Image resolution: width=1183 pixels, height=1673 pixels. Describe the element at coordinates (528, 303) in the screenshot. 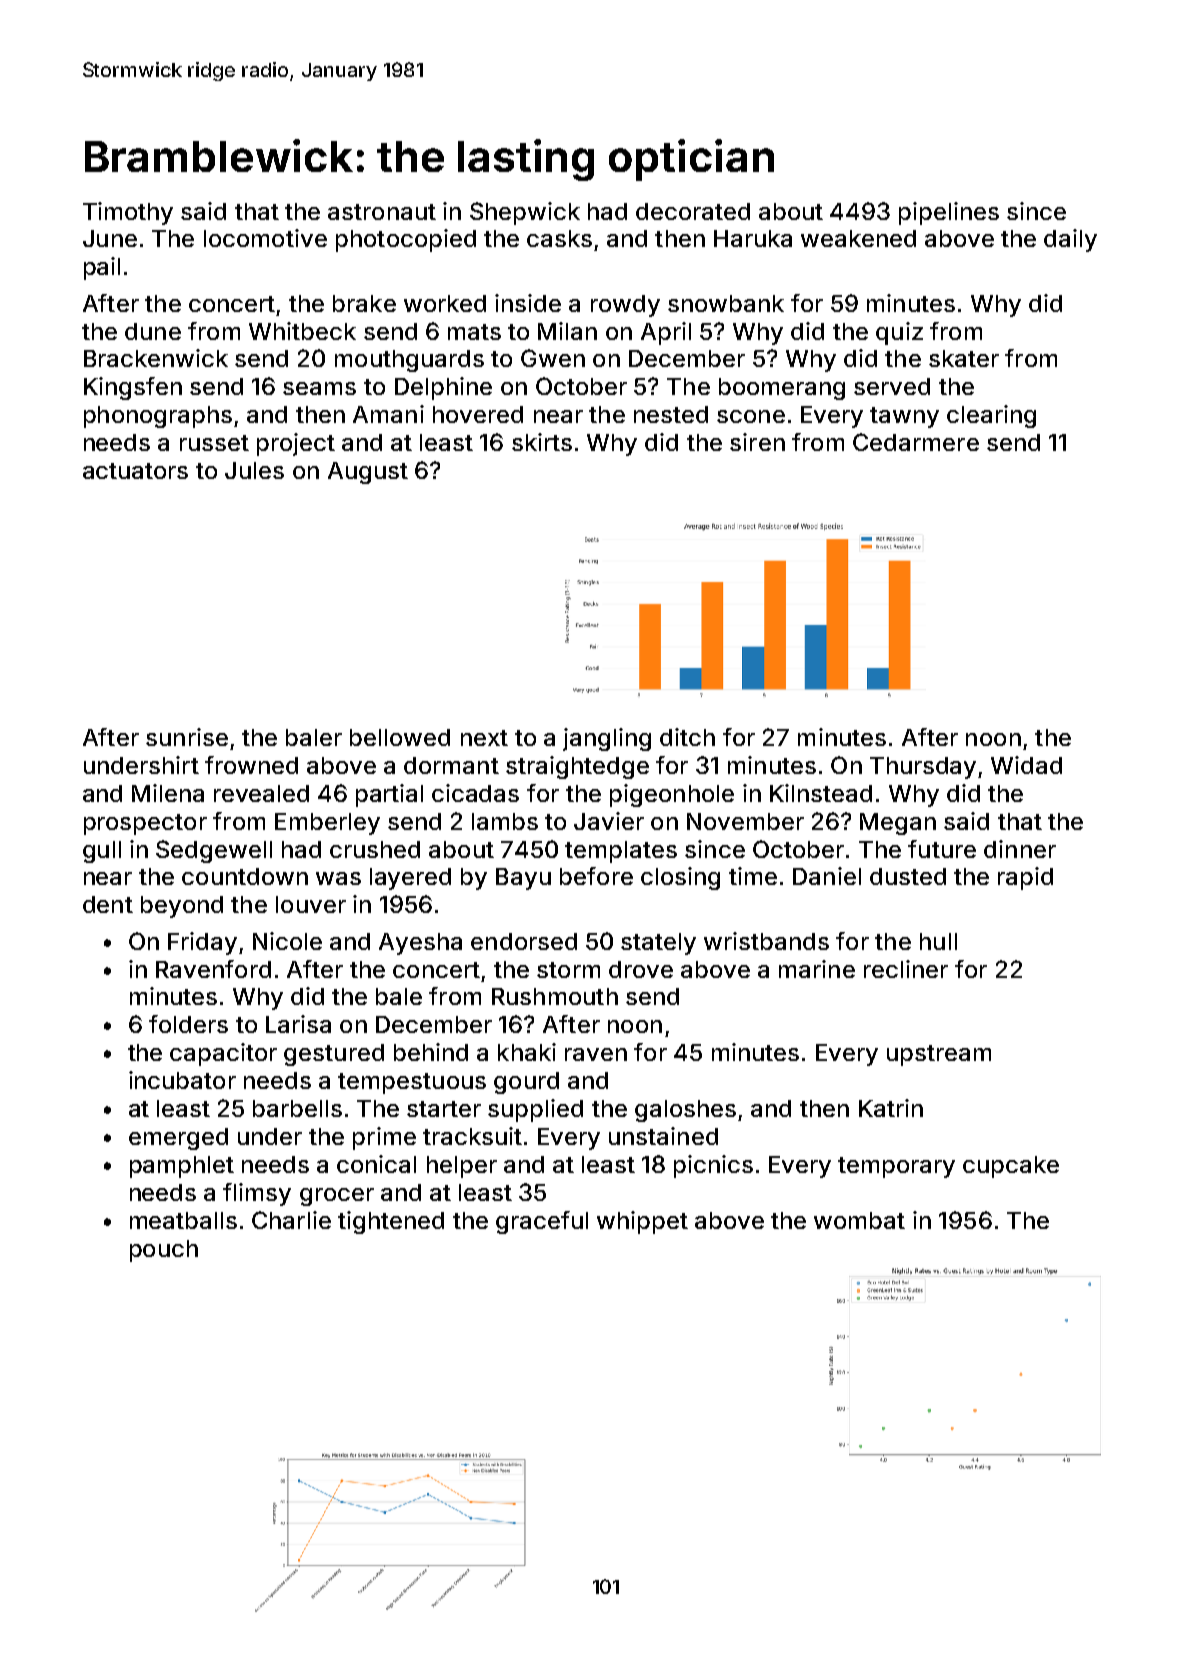

I see `inside` at that location.
